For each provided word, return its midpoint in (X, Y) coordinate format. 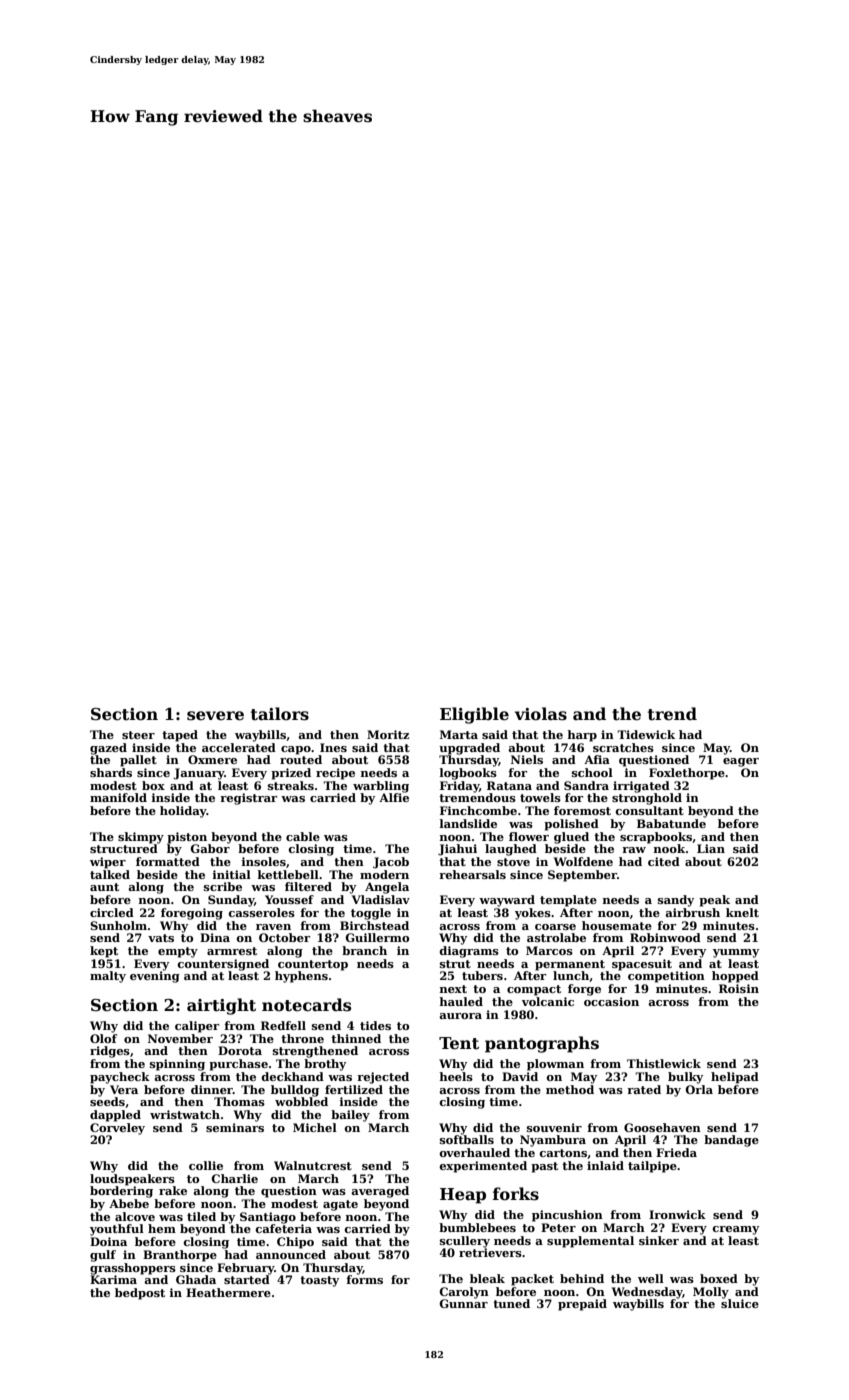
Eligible (474, 715)
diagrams (469, 952)
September (582, 876)
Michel (315, 1127)
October (284, 937)
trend (672, 714)
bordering (121, 1192)
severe (215, 716)
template (568, 901)
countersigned (223, 965)
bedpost (140, 1294)
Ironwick (677, 1214)
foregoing (192, 914)
